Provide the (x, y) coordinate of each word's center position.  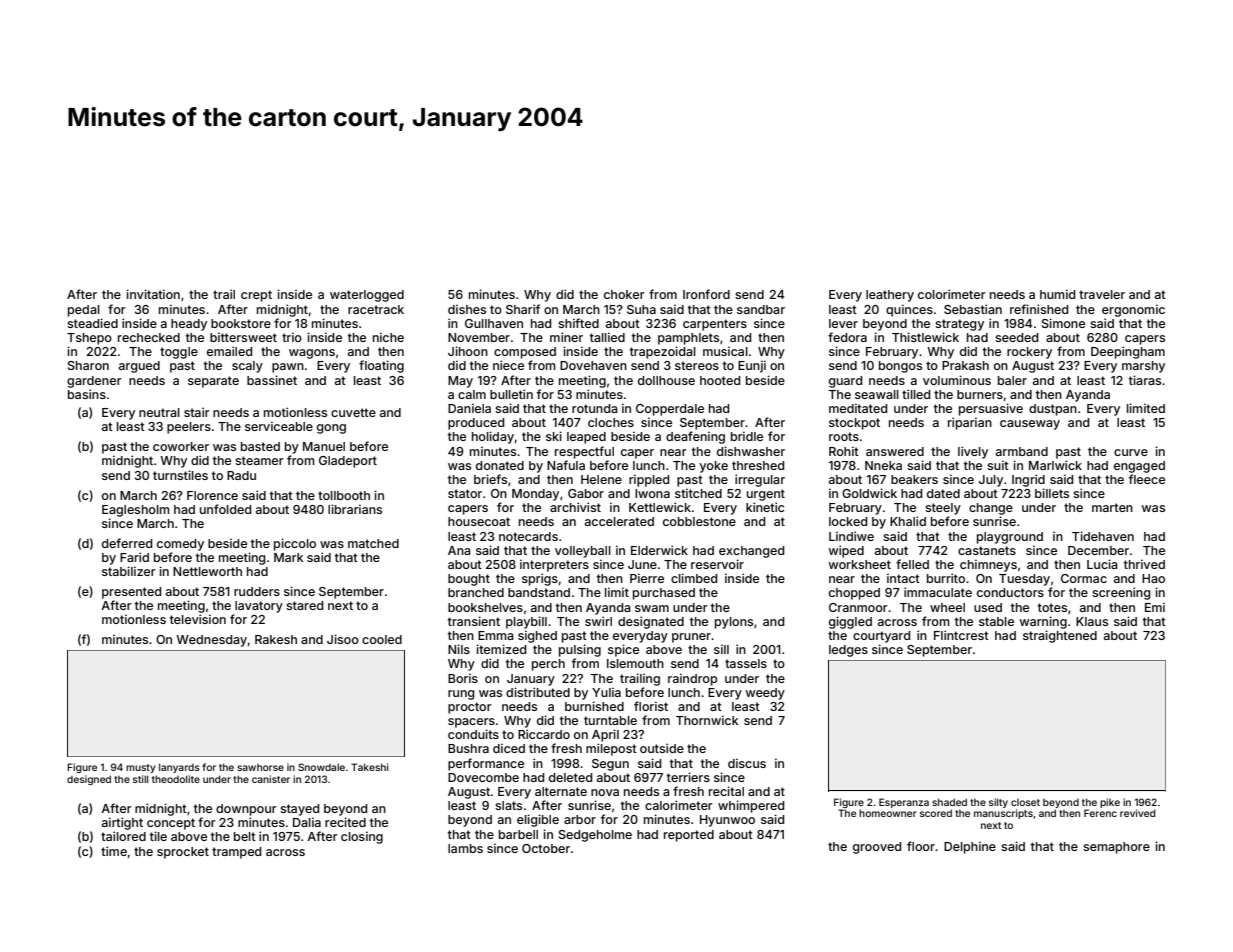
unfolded (225, 509)
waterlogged (367, 296)
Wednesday (211, 641)
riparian (970, 423)
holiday (493, 437)
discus (747, 763)
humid (1057, 294)
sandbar (761, 309)
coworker (181, 446)
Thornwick (707, 720)
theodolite (176, 779)
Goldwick (869, 493)
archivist (575, 507)
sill (721, 649)
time (114, 851)
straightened (1060, 636)
